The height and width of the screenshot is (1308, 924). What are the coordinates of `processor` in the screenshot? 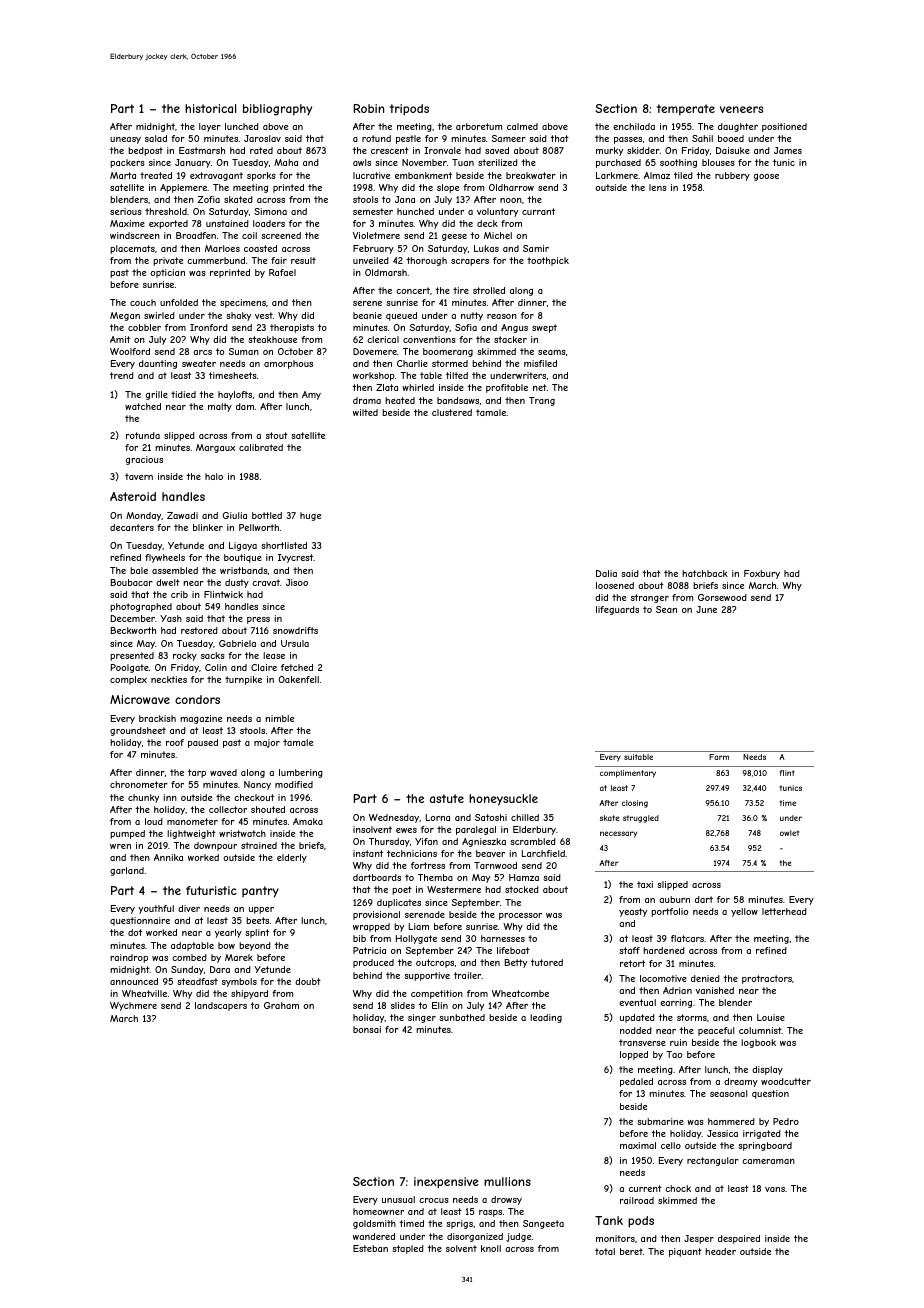 It's located at (520, 916).
